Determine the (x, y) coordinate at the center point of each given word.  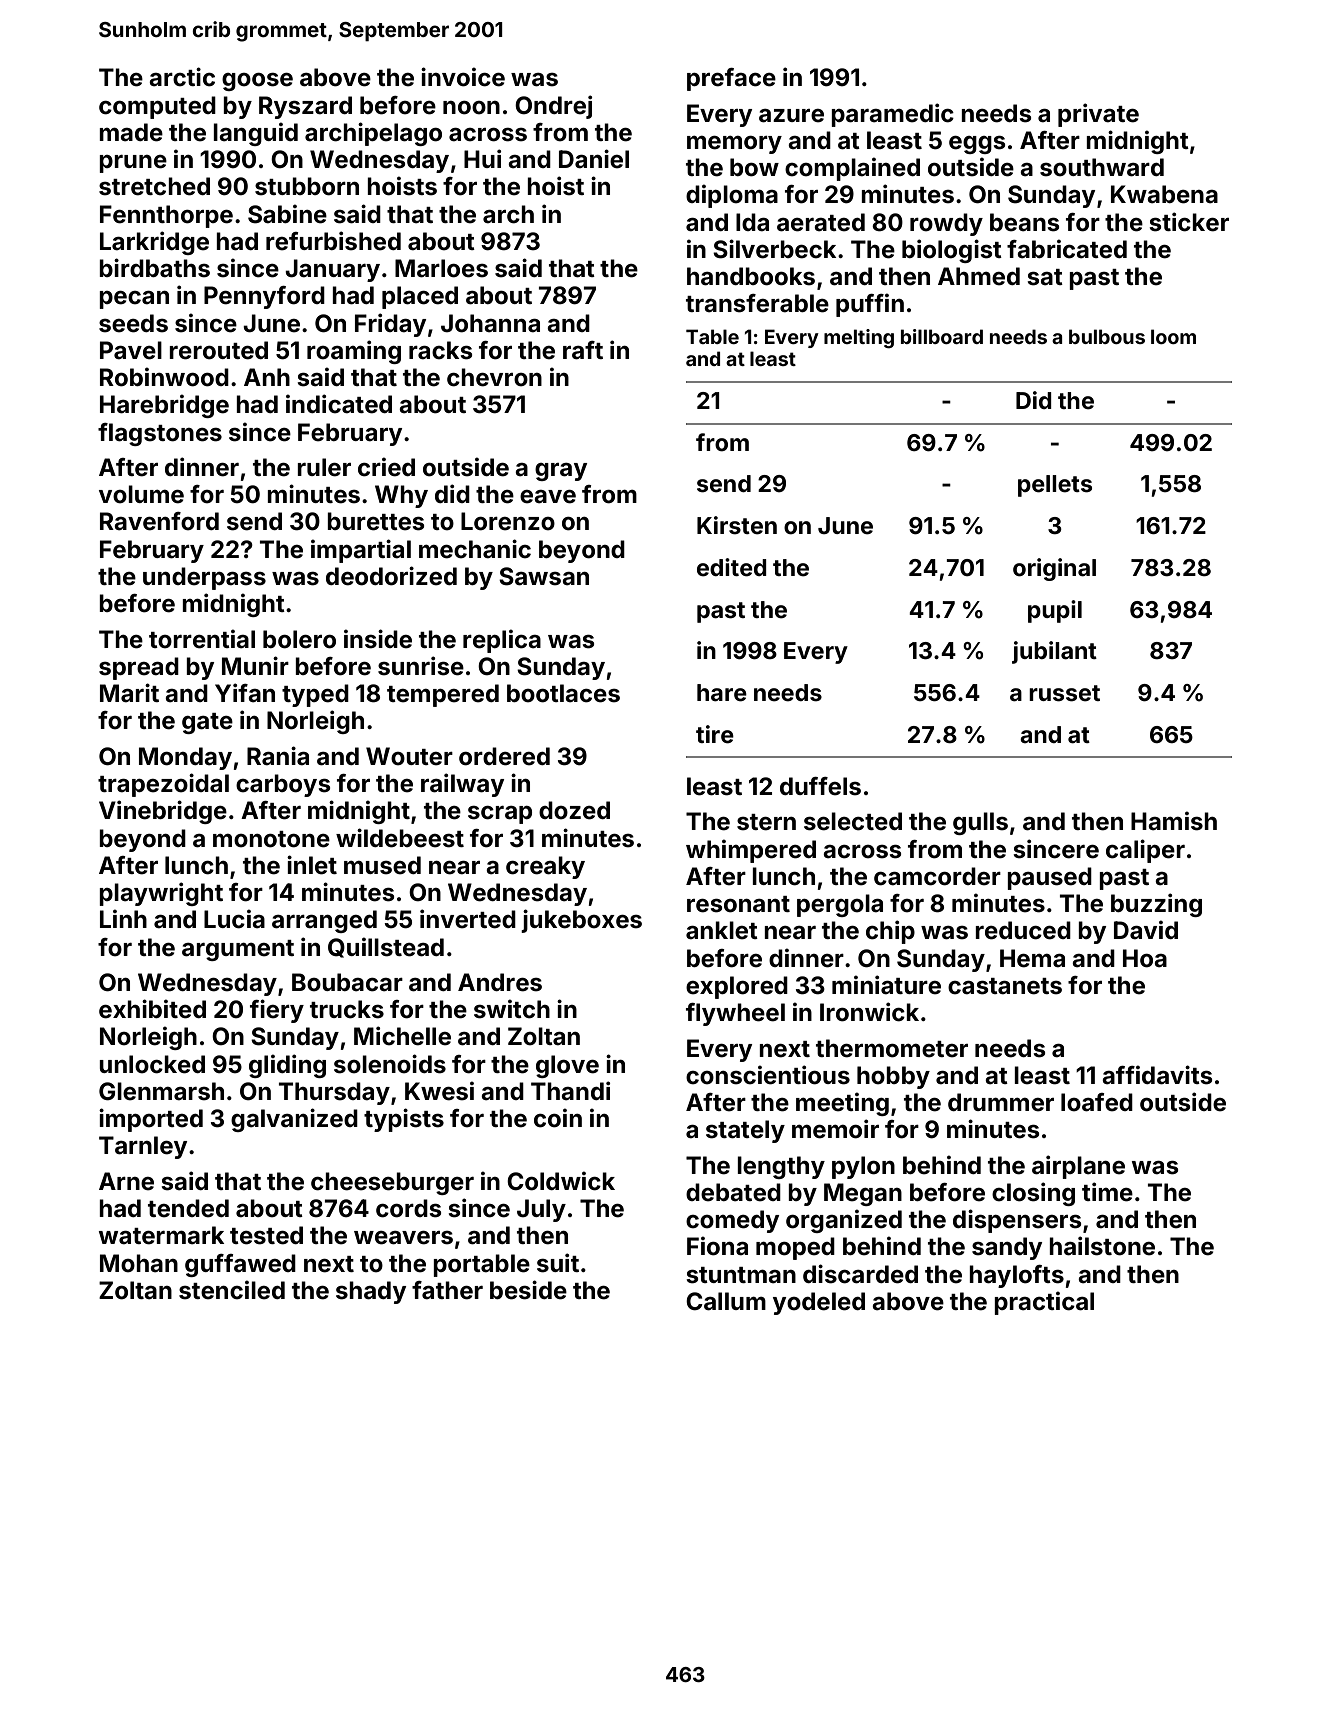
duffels (820, 786)
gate (207, 723)
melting (859, 338)
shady (371, 1292)
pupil (1055, 611)
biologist (952, 251)
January (332, 270)
